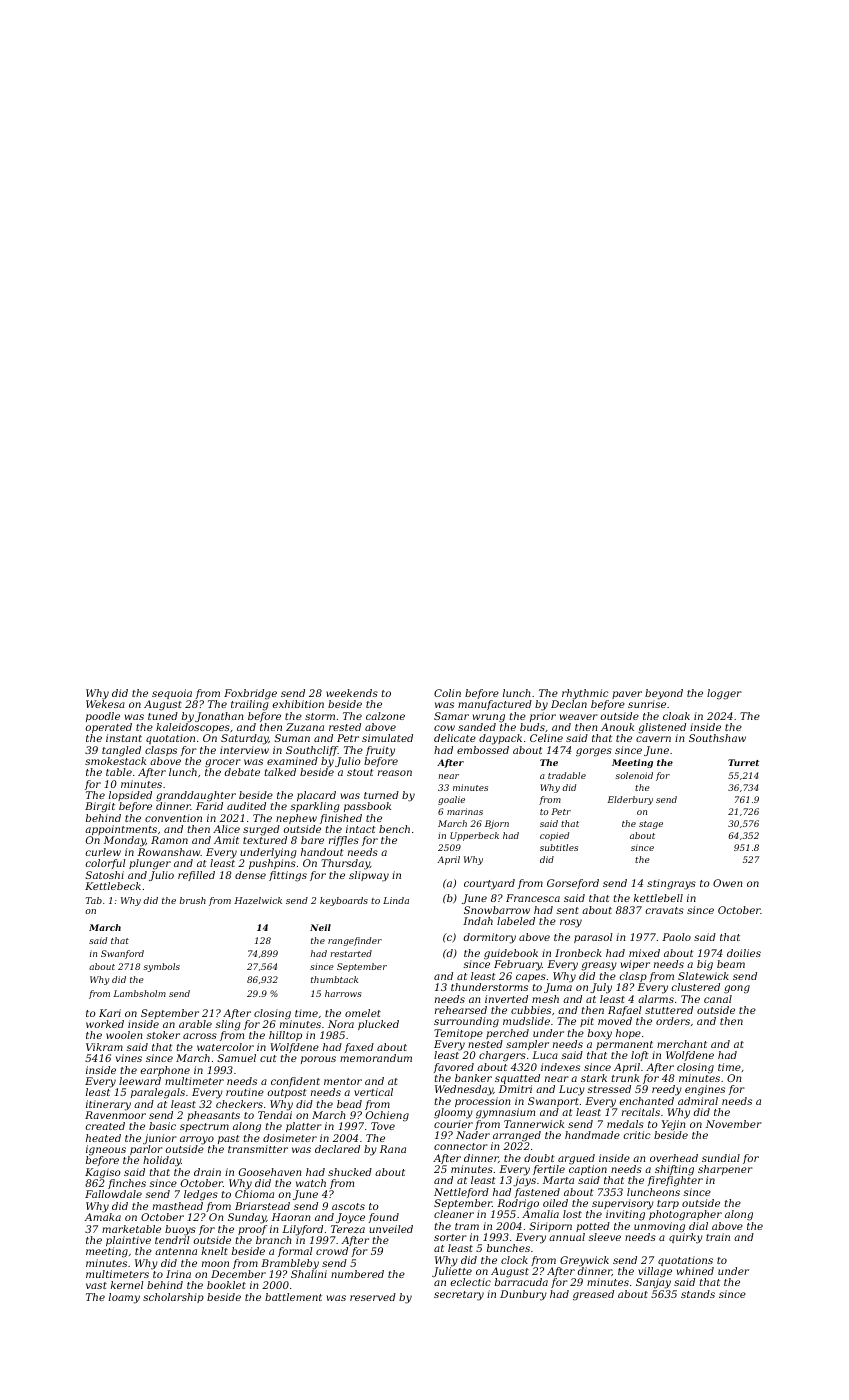  Describe the element at coordinates (543, 717) in the screenshot. I see `prior` at that location.
